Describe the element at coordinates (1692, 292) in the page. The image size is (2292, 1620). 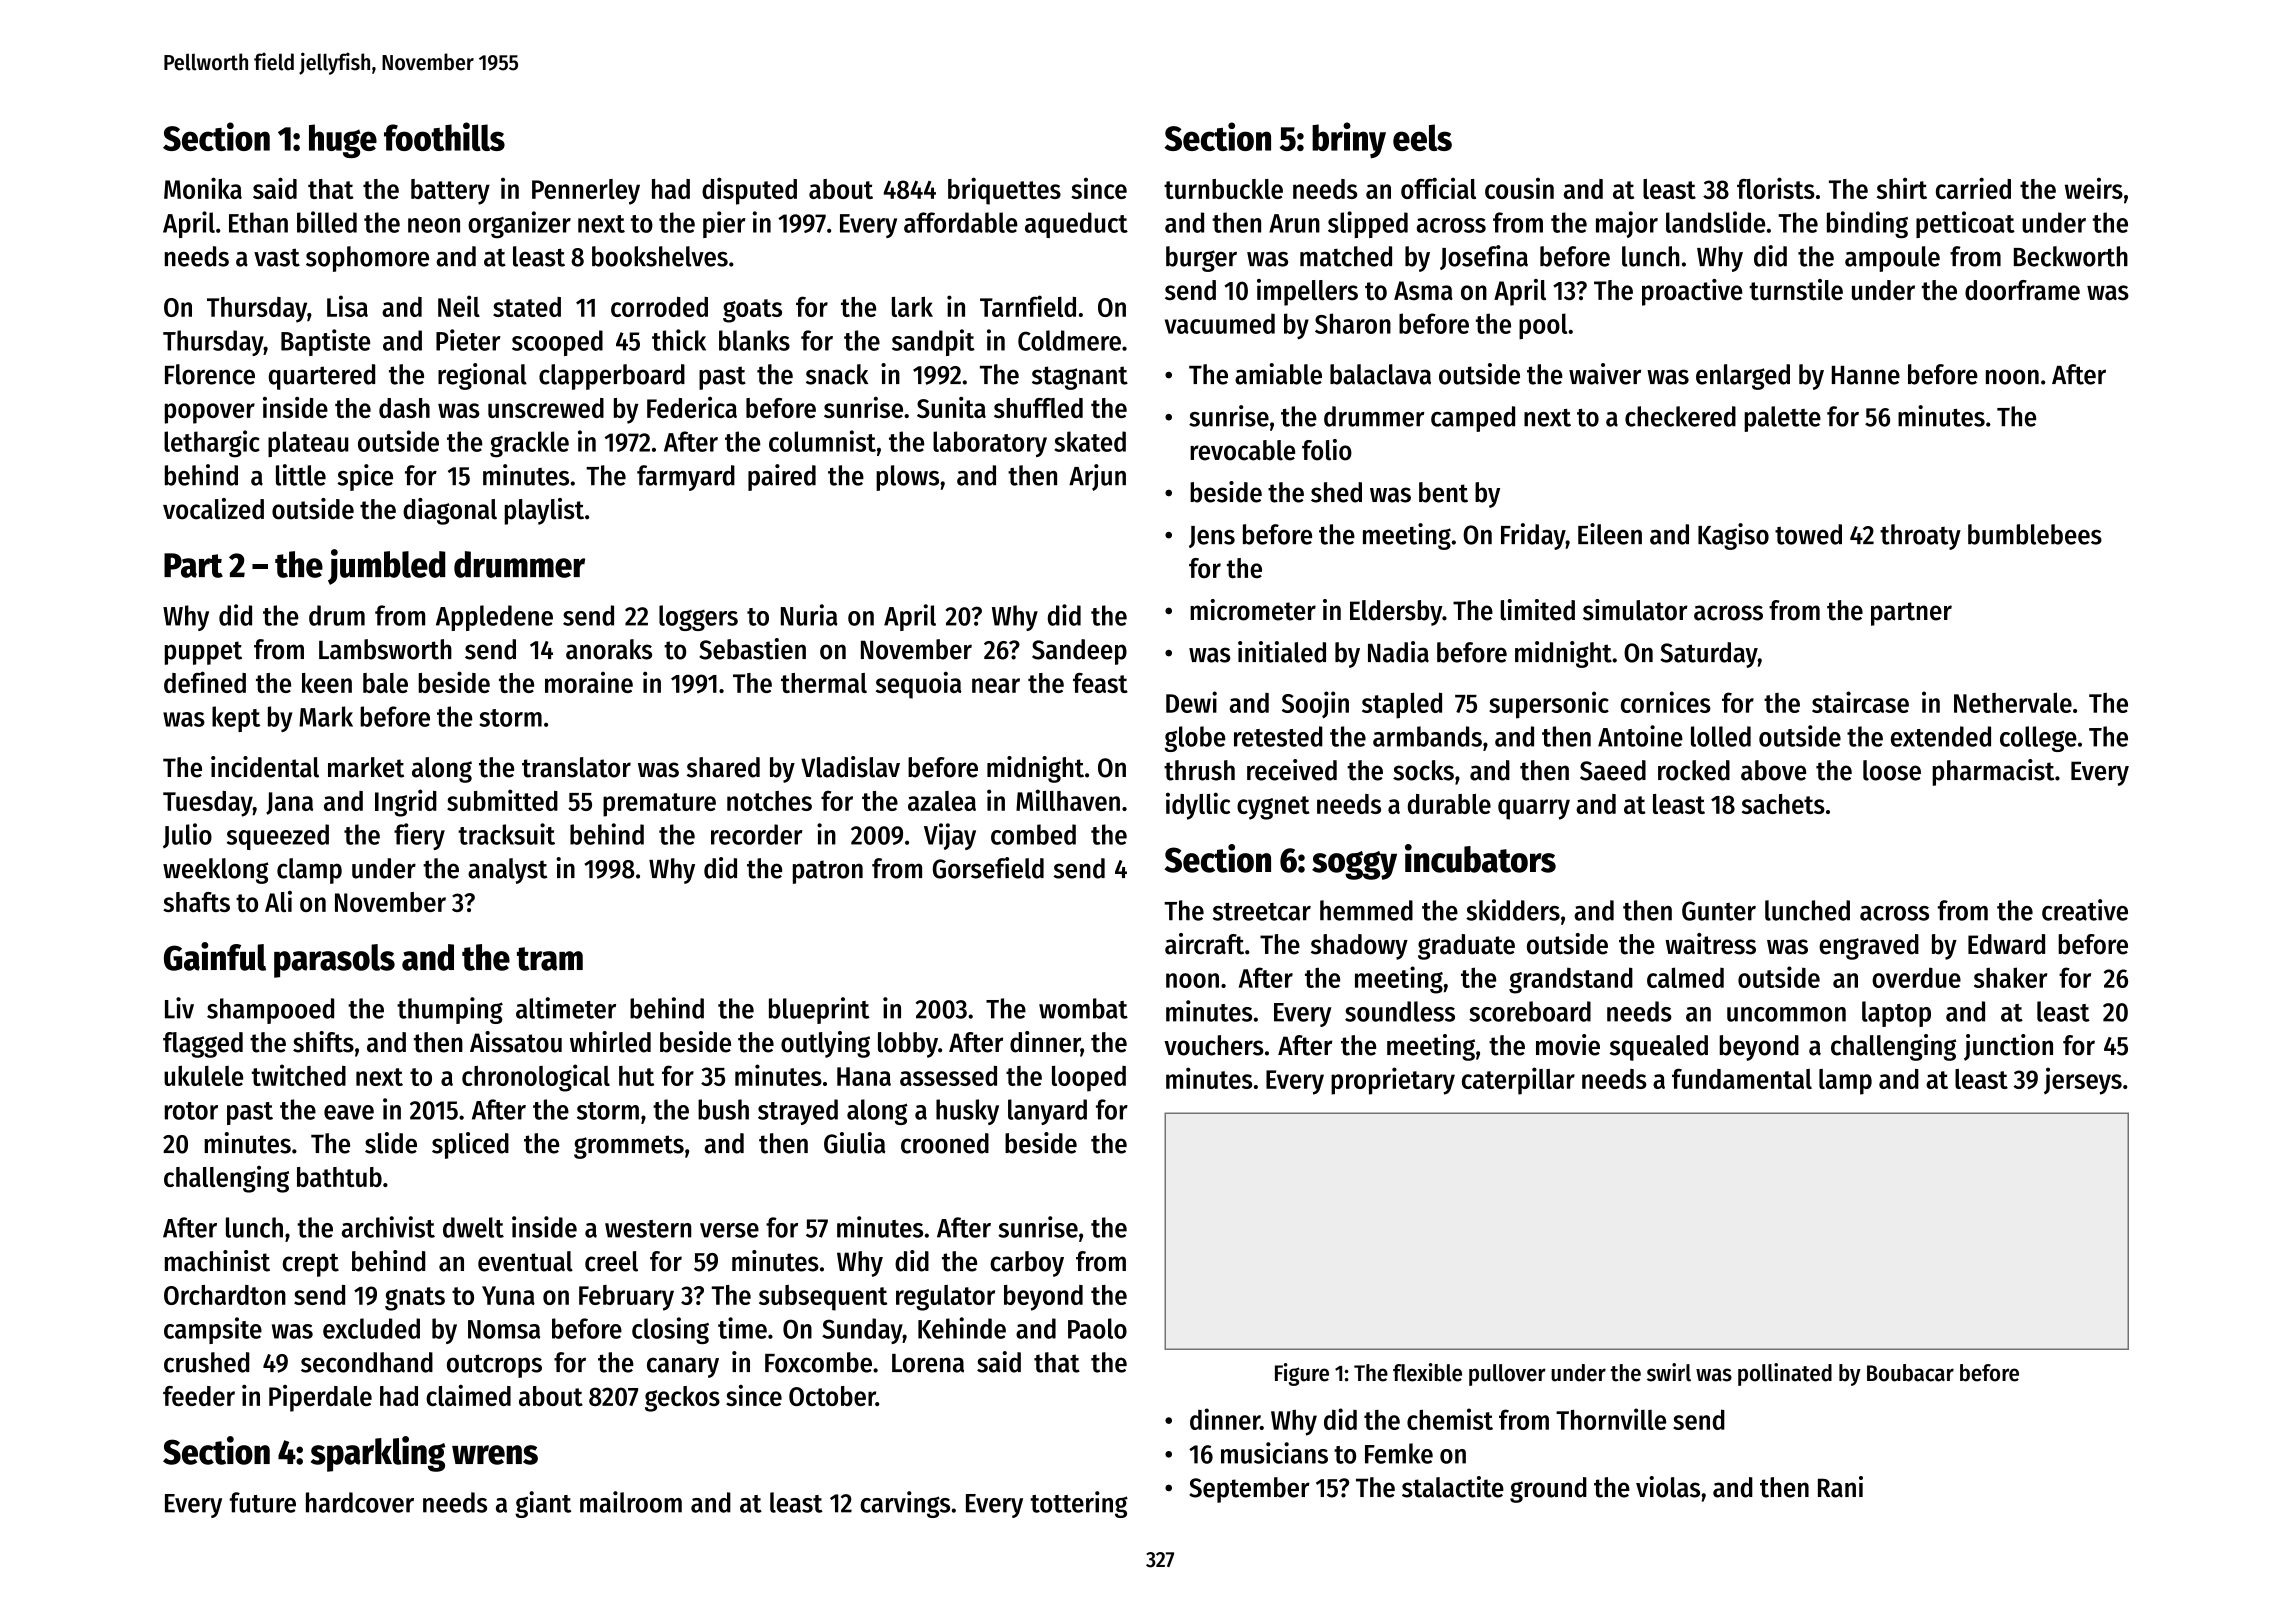
I see `proactive` at that location.
